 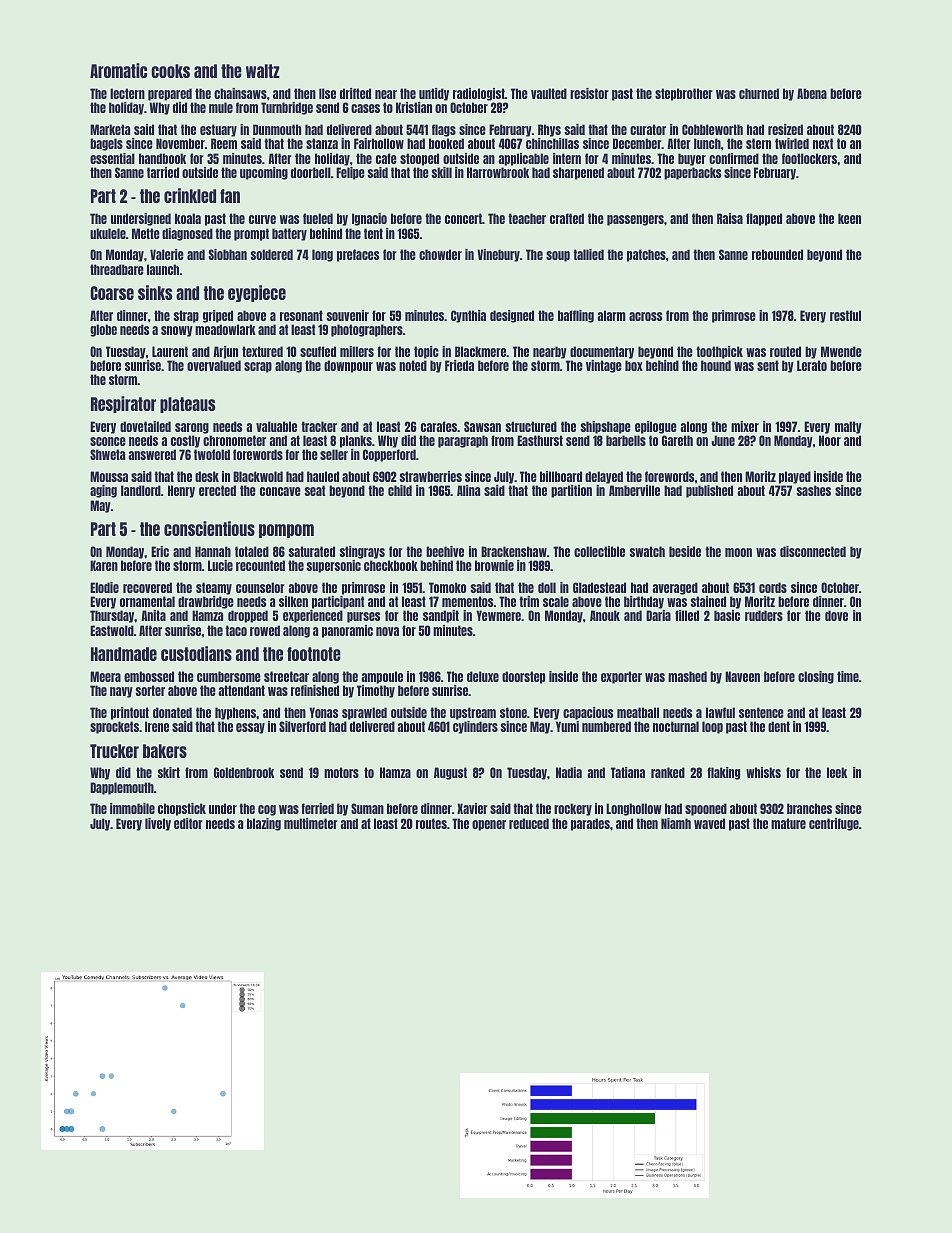 I want to click on Trucker, so click(x=114, y=751).
